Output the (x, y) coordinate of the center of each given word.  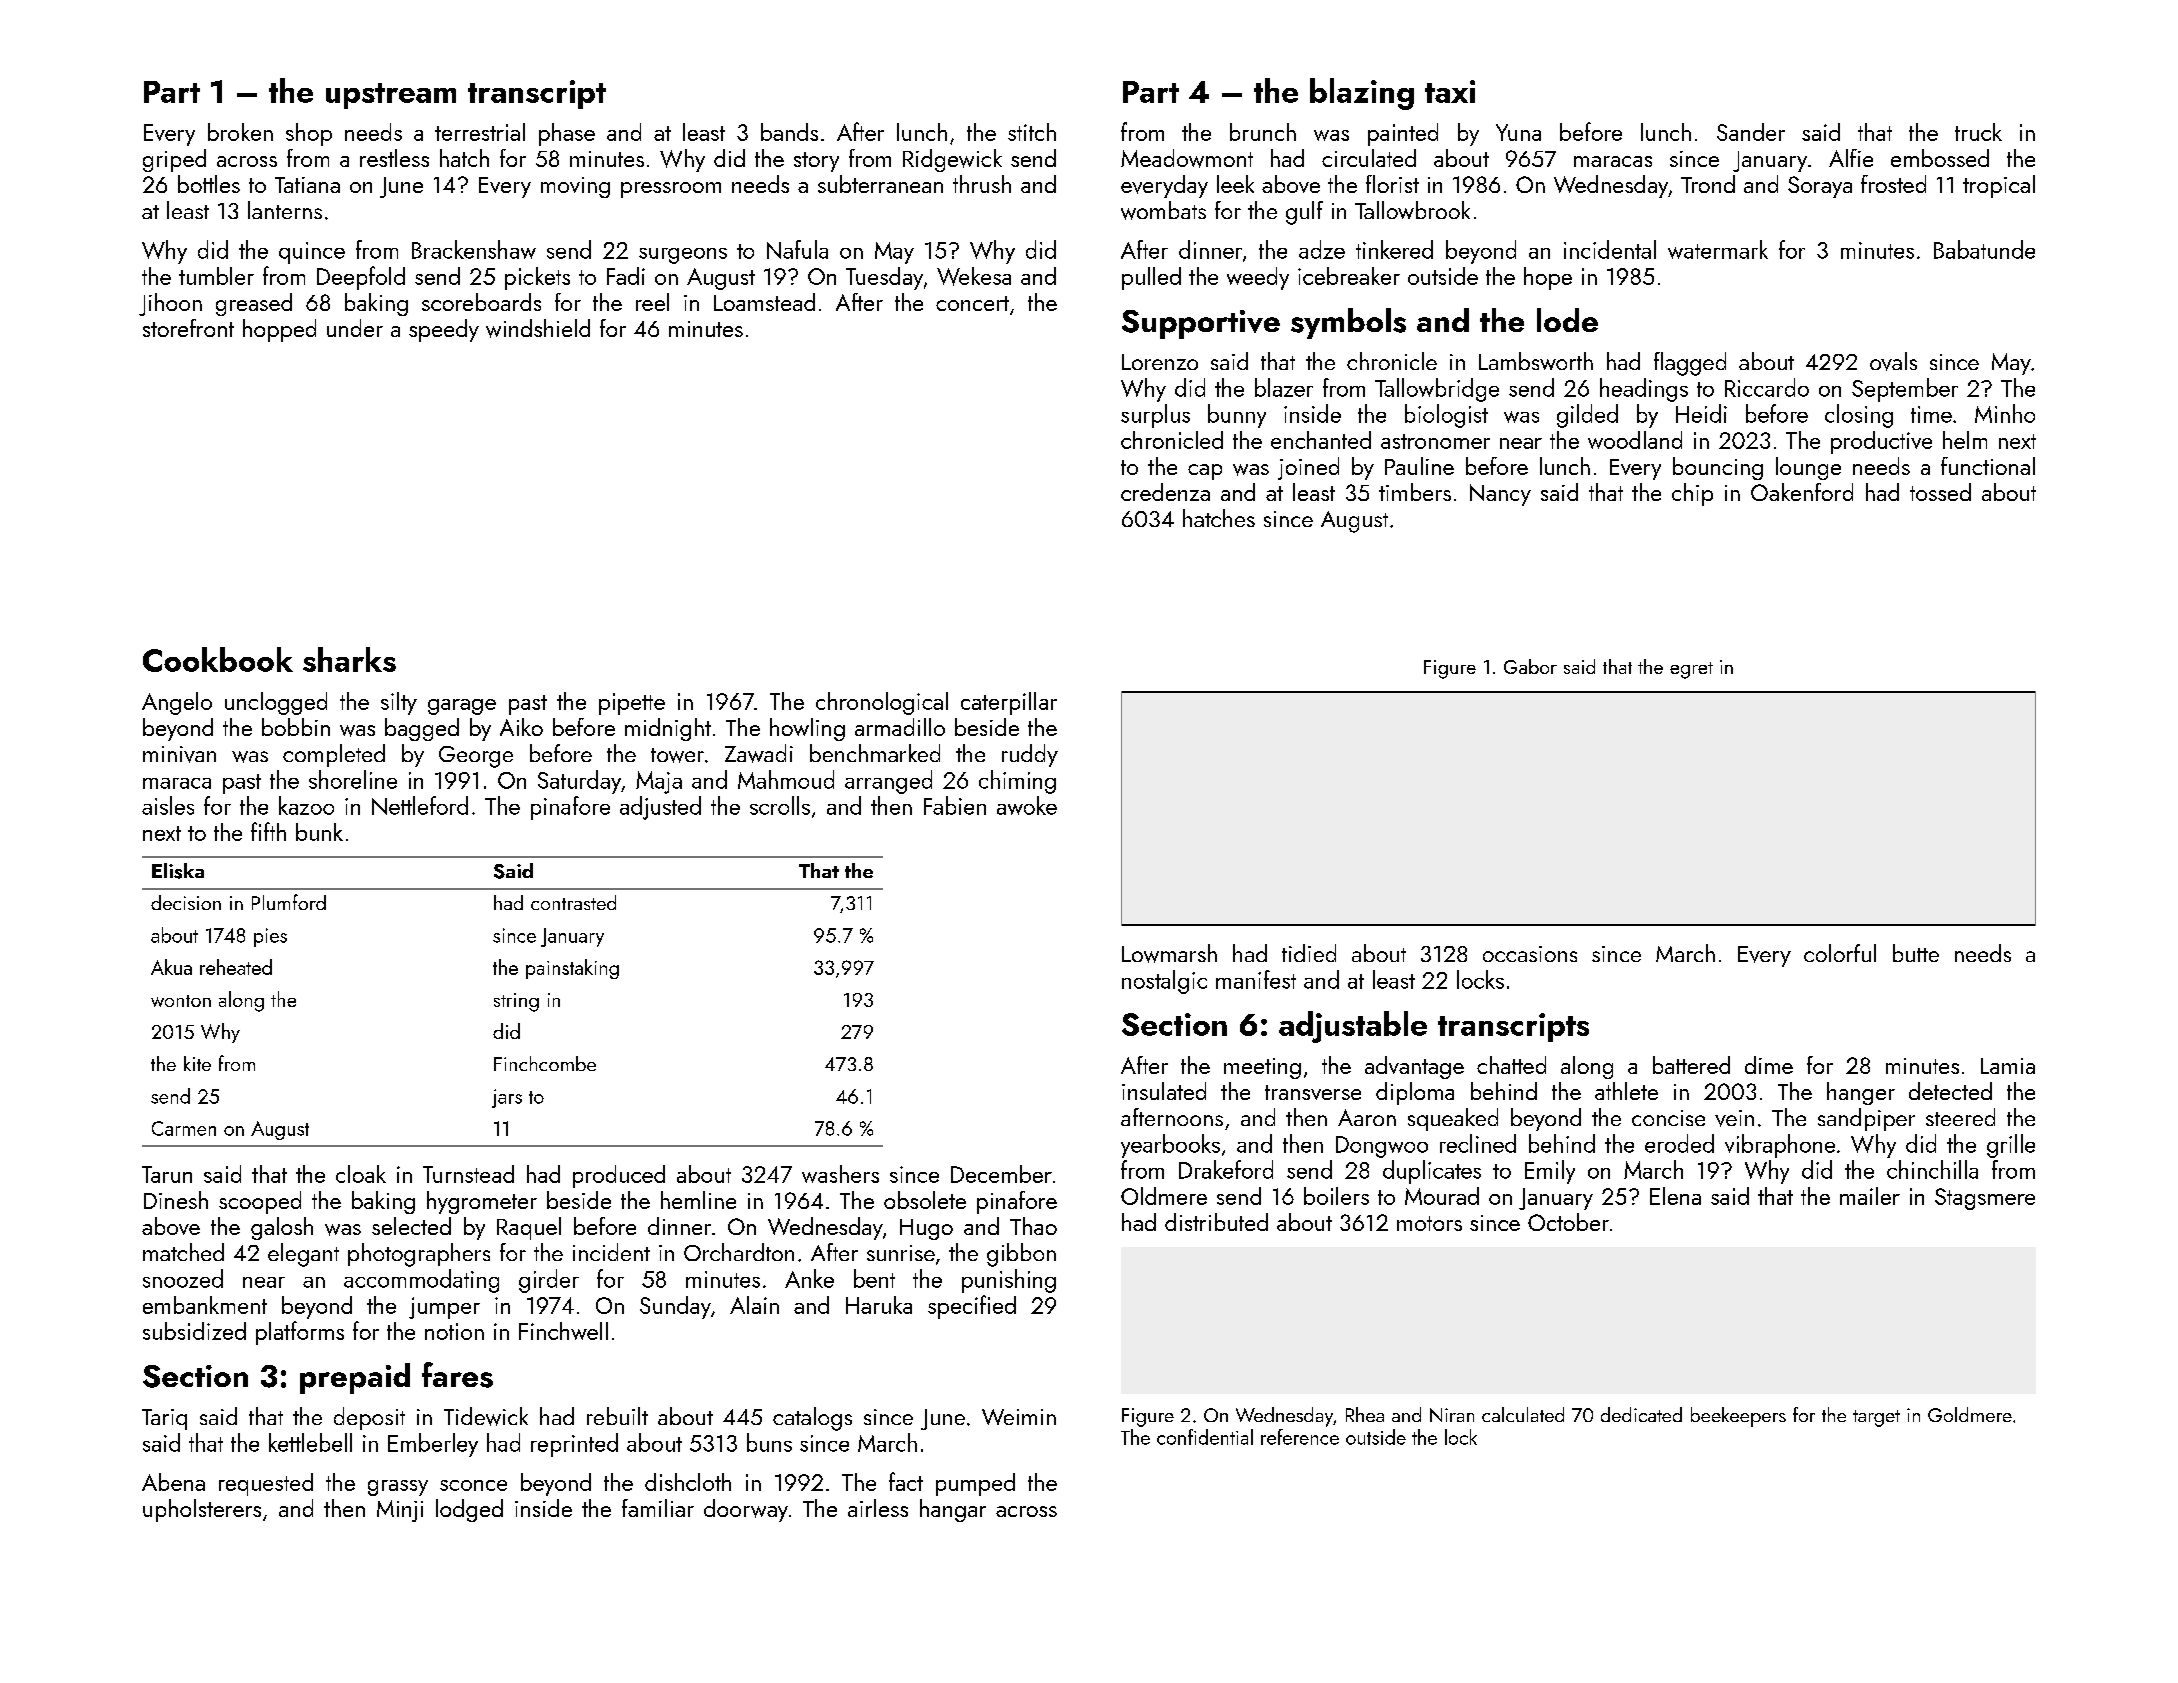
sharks (349, 659)
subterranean (880, 184)
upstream (391, 96)
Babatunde (1984, 249)
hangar (953, 1510)
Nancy (1500, 495)
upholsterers (202, 1510)
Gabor (1530, 666)
